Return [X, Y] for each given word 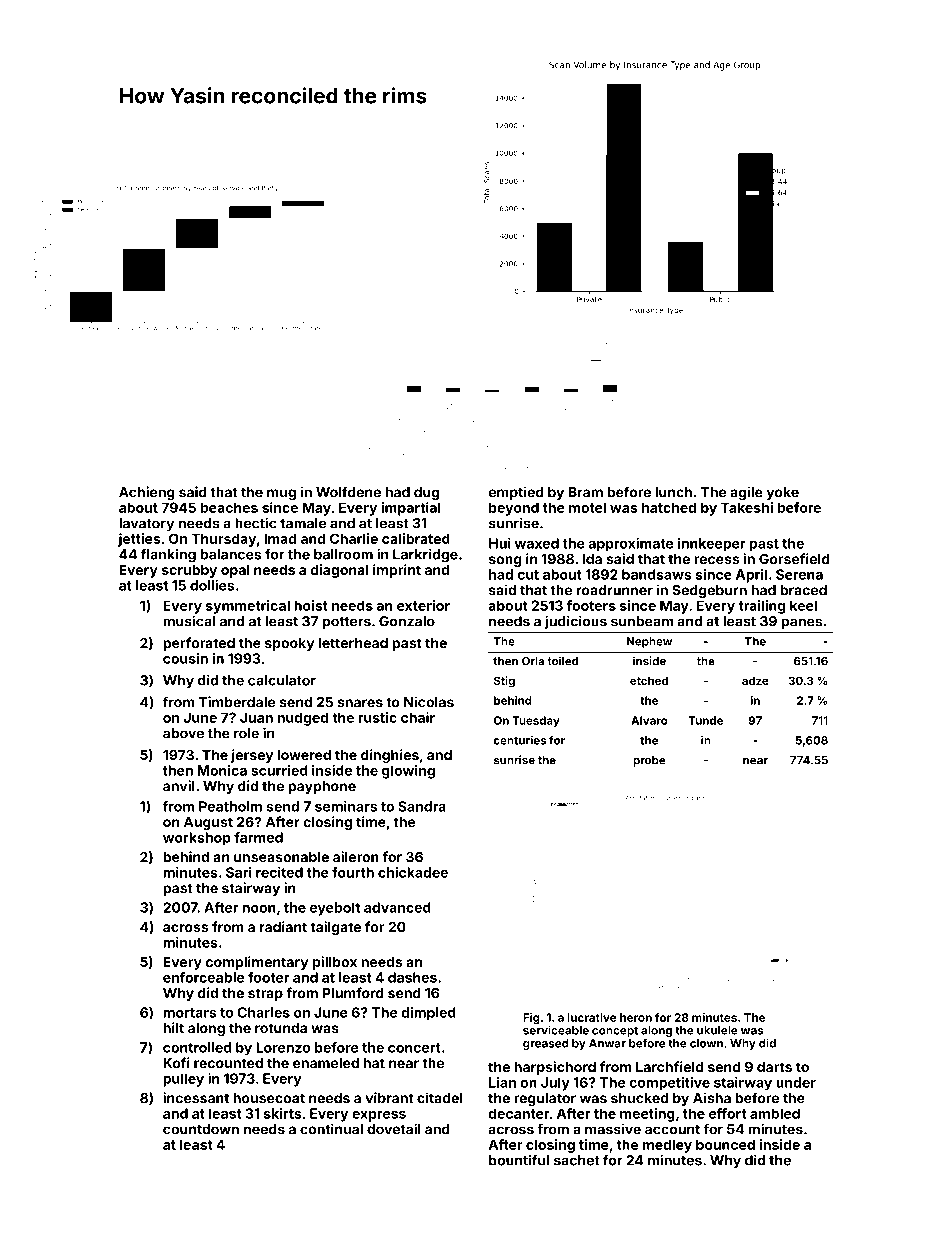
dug [426, 493]
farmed [258, 837]
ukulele [717, 1030]
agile [746, 493]
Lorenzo [283, 1047]
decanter [519, 1113]
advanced [397, 907]
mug [281, 494]
